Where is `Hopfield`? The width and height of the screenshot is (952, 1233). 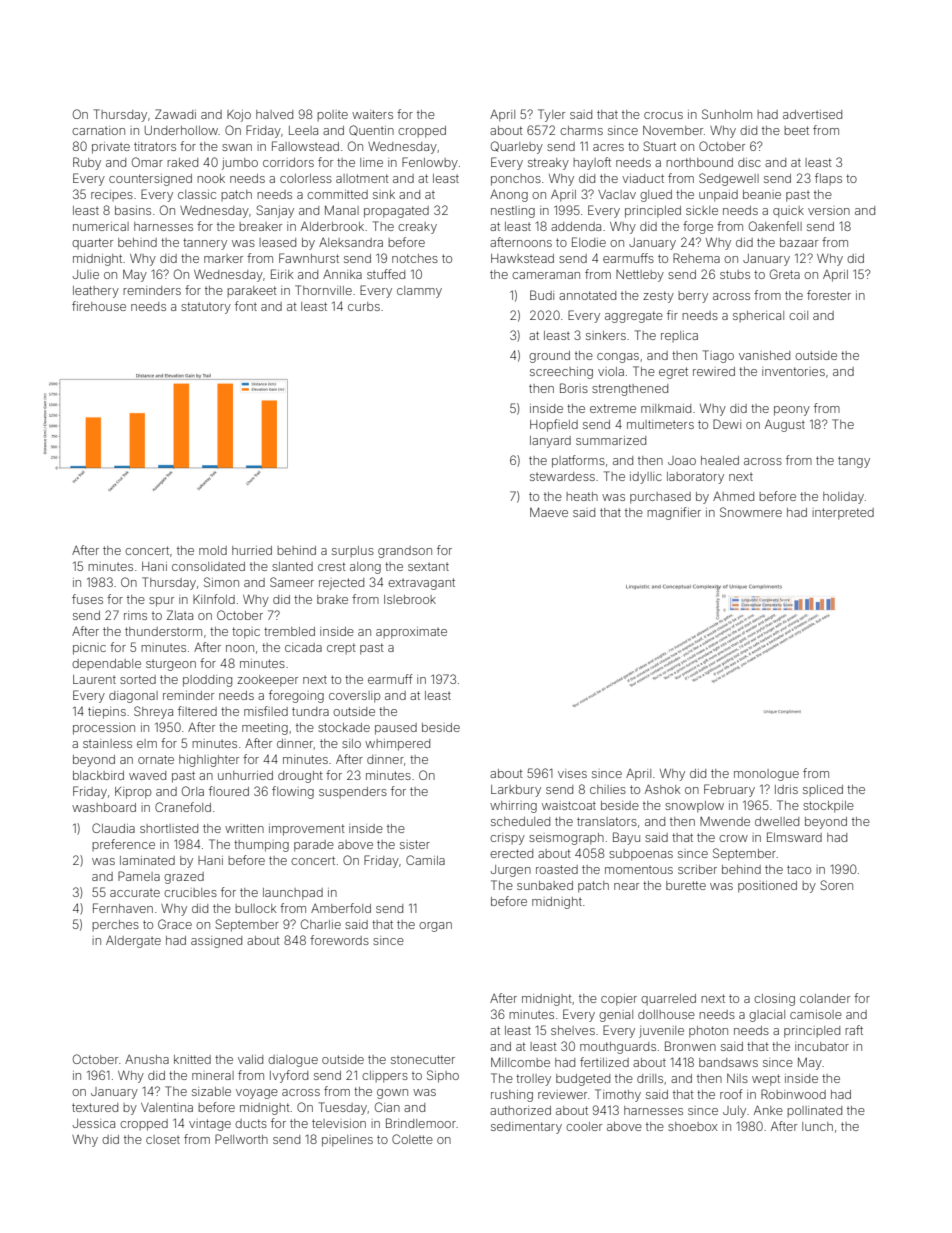 Hopfield is located at coordinates (554, 425).
